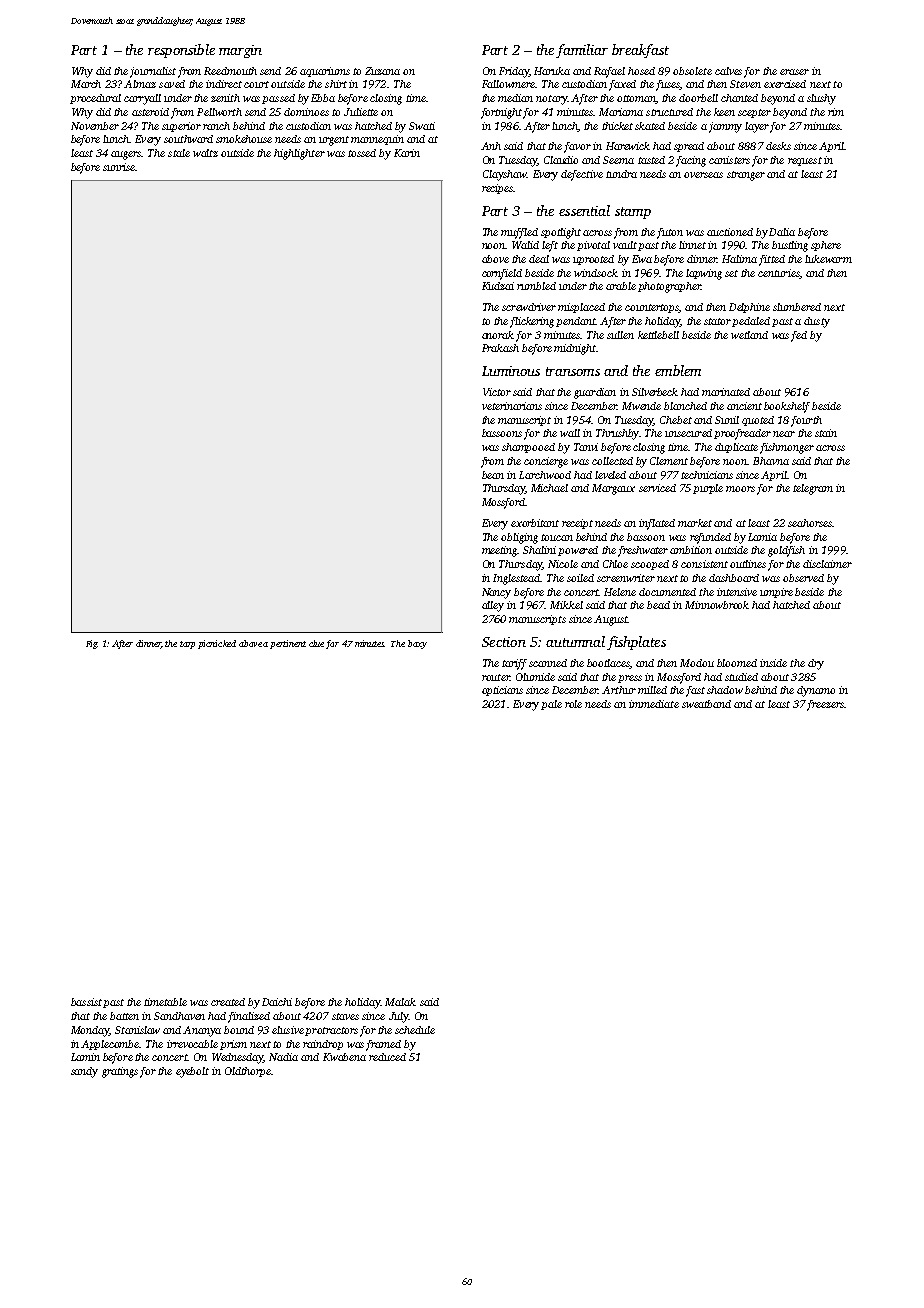 The width and height of the document is (924, 1308). I want to click on sunrise, so click(119, 167).
